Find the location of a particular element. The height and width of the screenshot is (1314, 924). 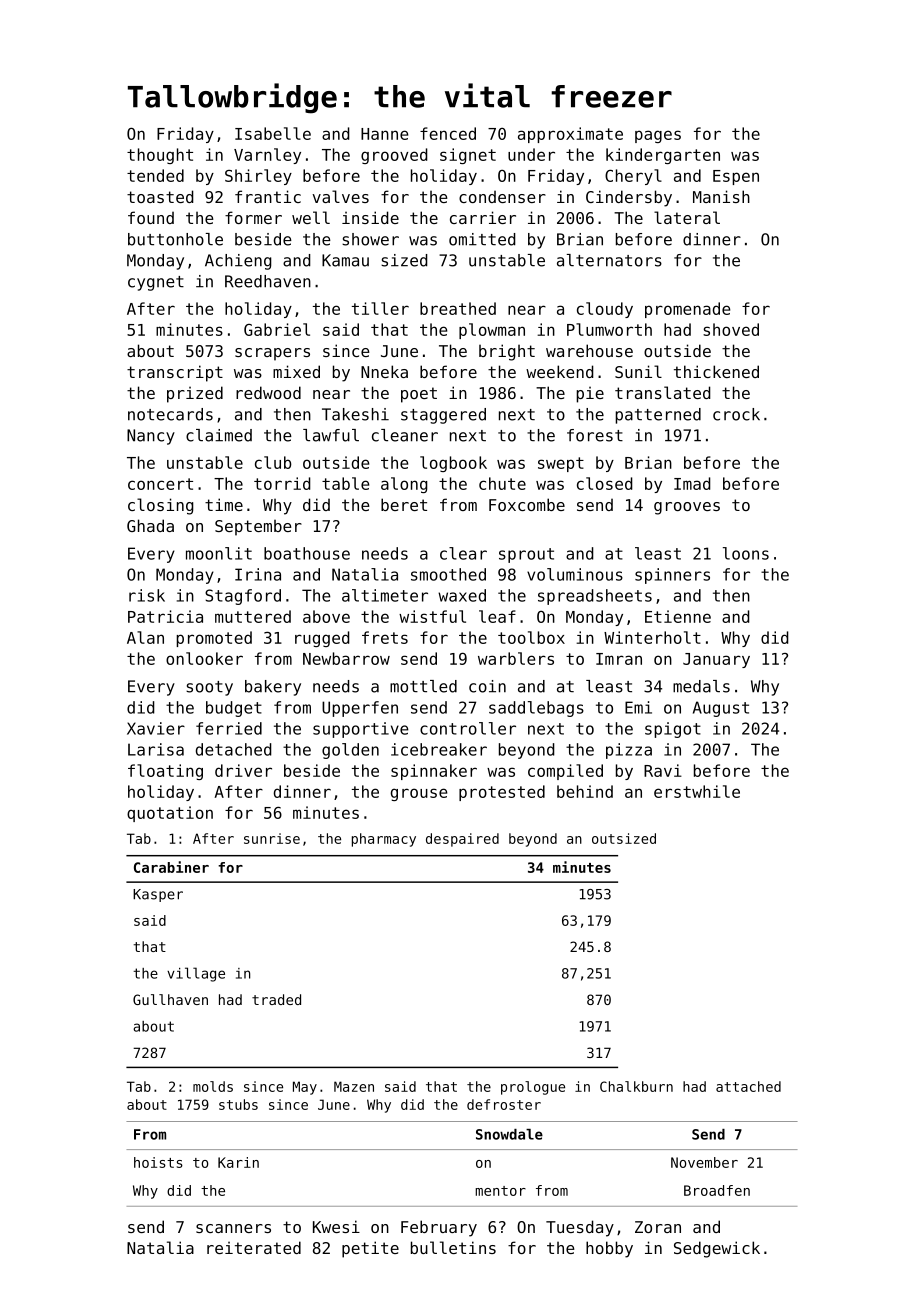

November is located at coordinates (704, 1162).
